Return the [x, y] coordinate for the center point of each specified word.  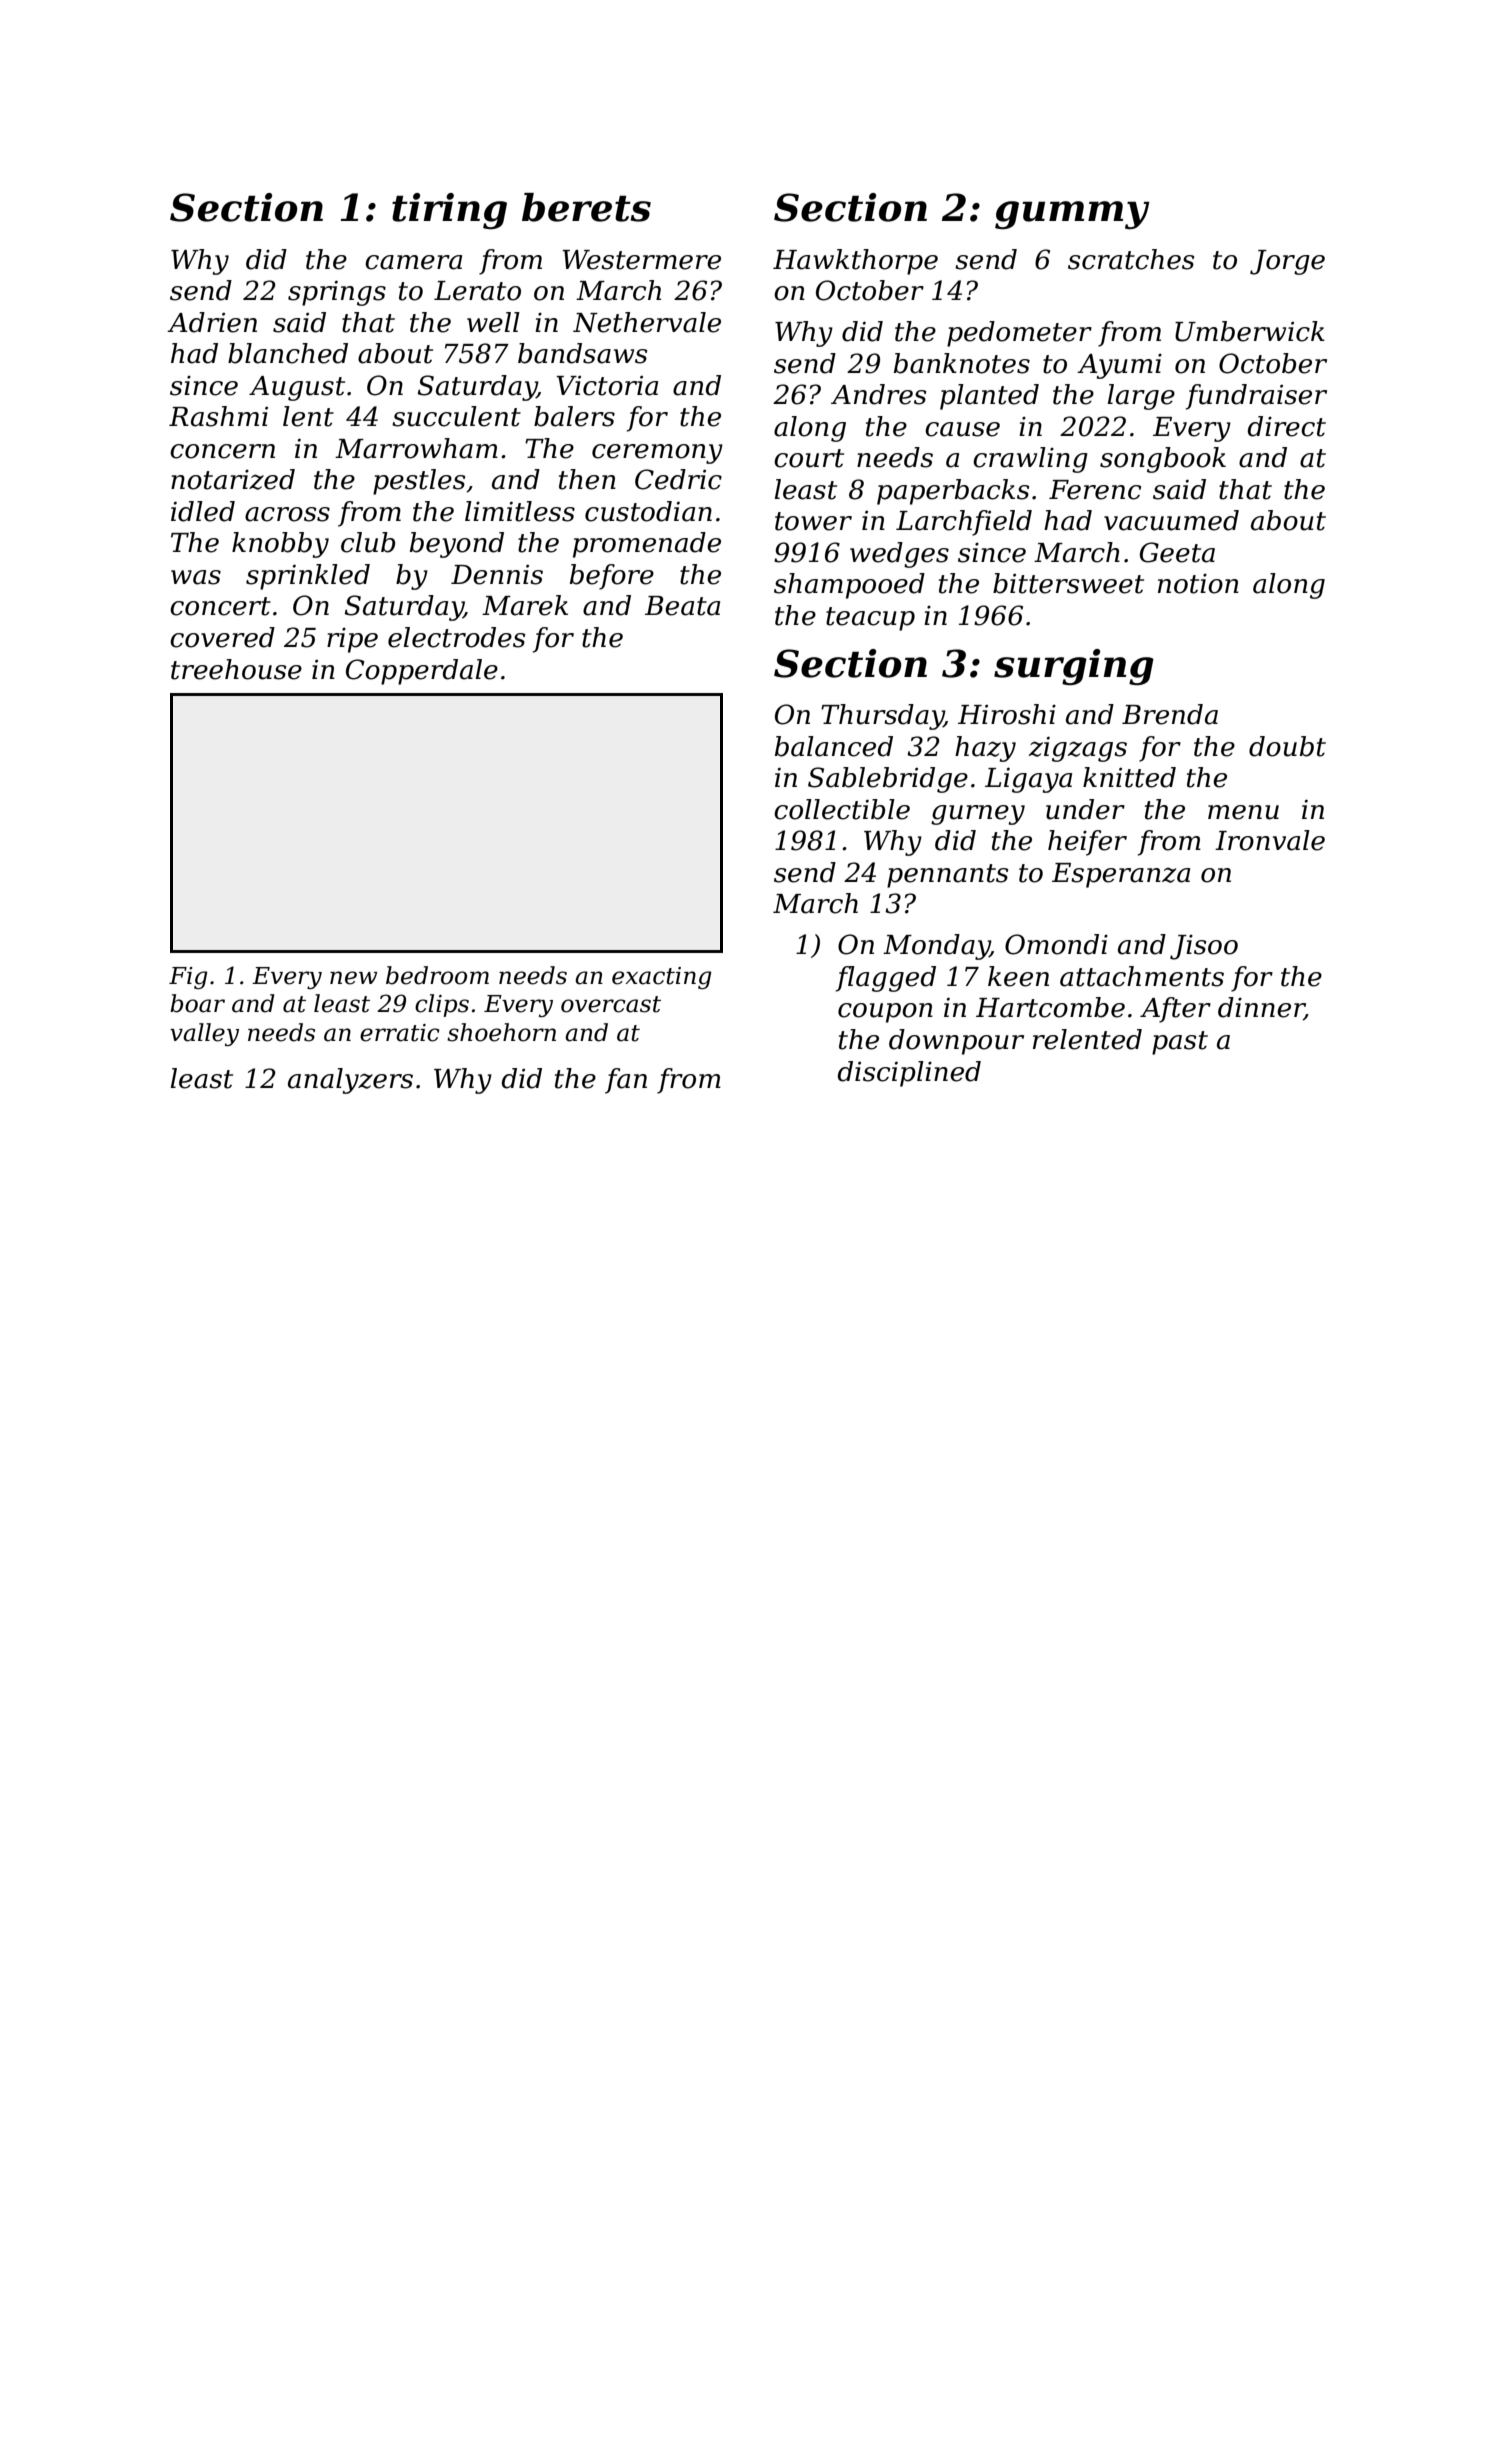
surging [1074, 667]
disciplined [909, 1074]
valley [204, 1034]
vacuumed [1171, 520]
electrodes [457, 637]
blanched [288, 353]
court [809, 458]
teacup [870, 619]
